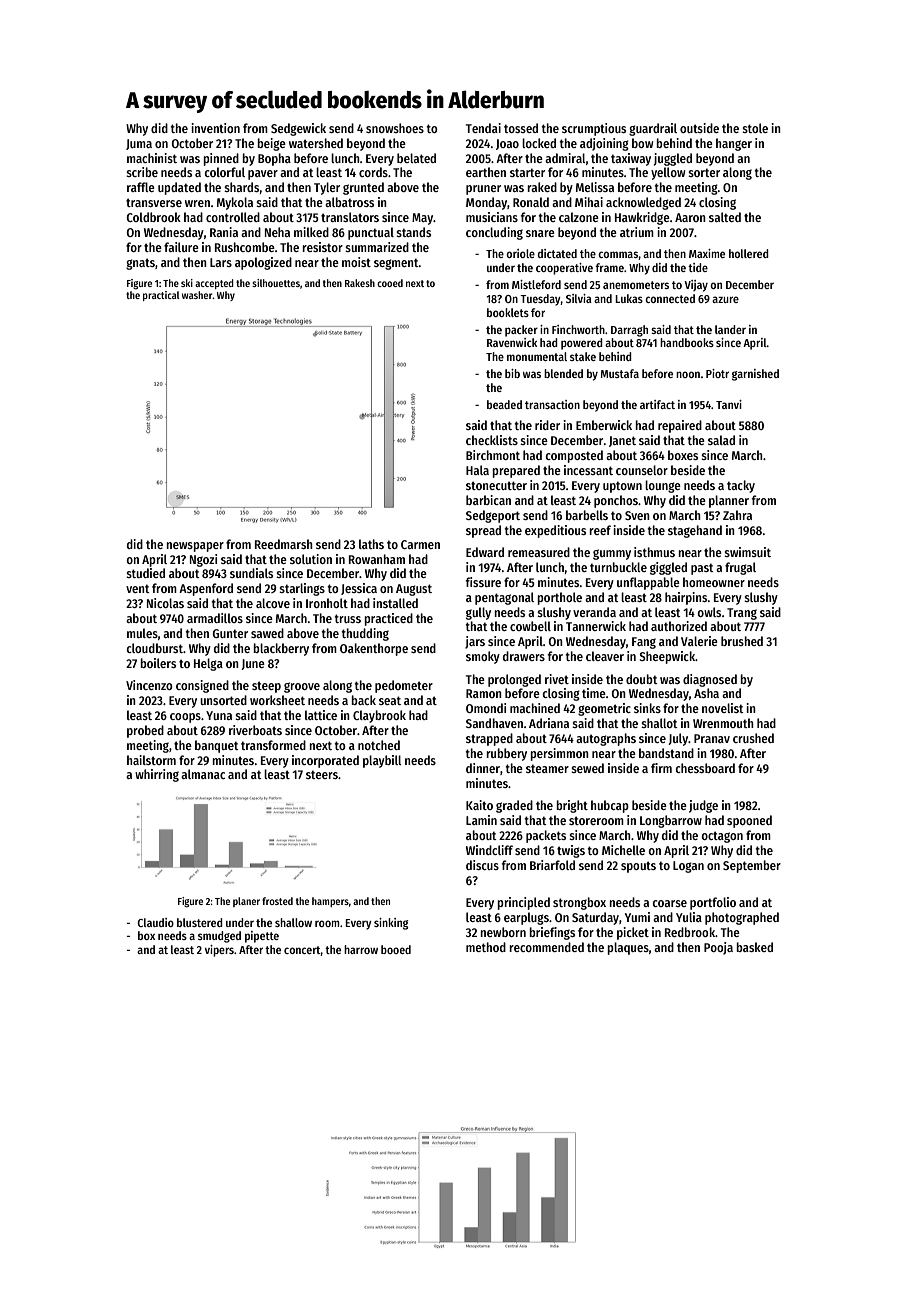  What do you see at coordinates (546, 947) in the screenshot?
I see `recommended` at bounding box center [546, 947].
